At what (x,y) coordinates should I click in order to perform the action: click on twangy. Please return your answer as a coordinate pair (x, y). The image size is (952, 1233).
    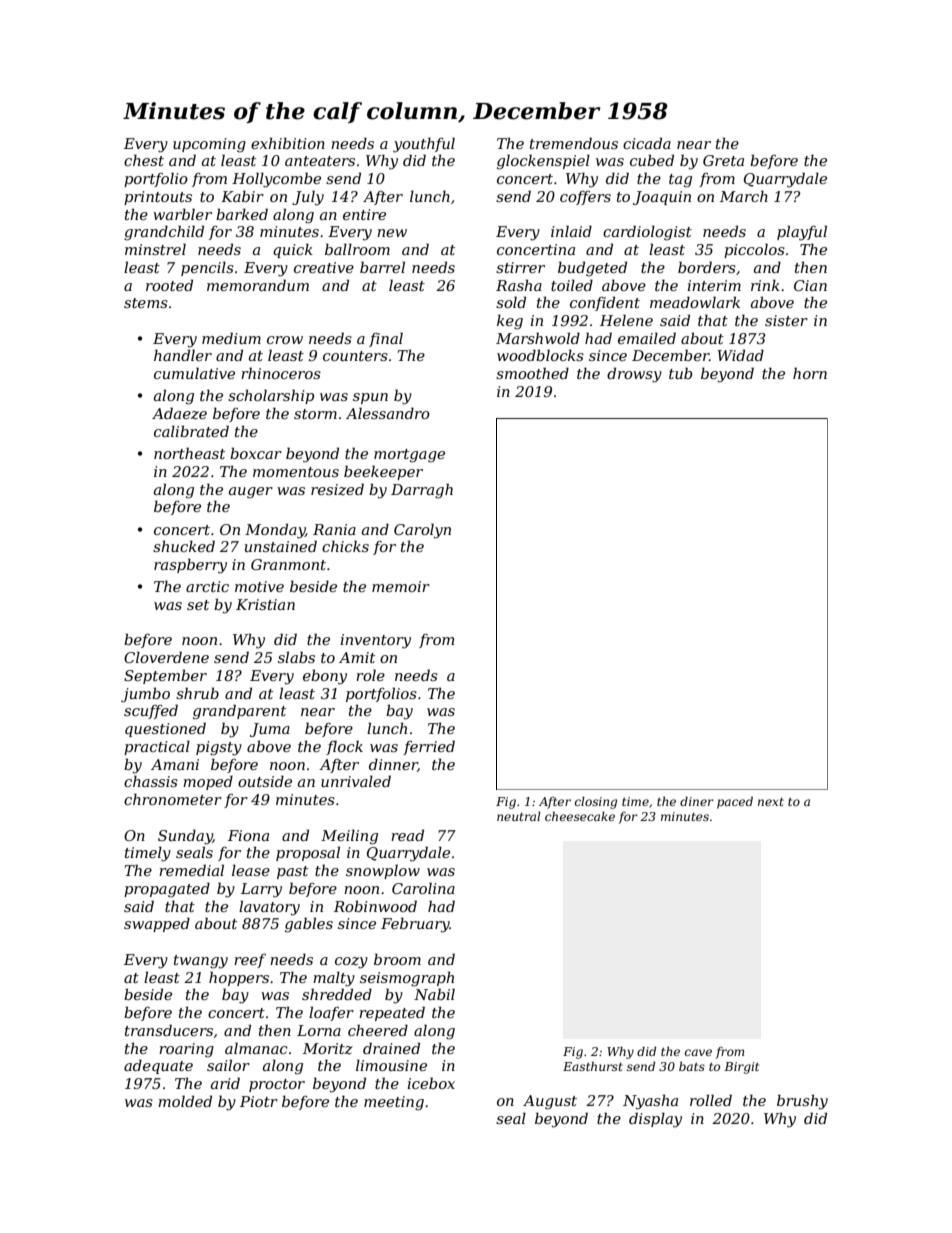
    Looking at the image, I should click on (201, 962).
